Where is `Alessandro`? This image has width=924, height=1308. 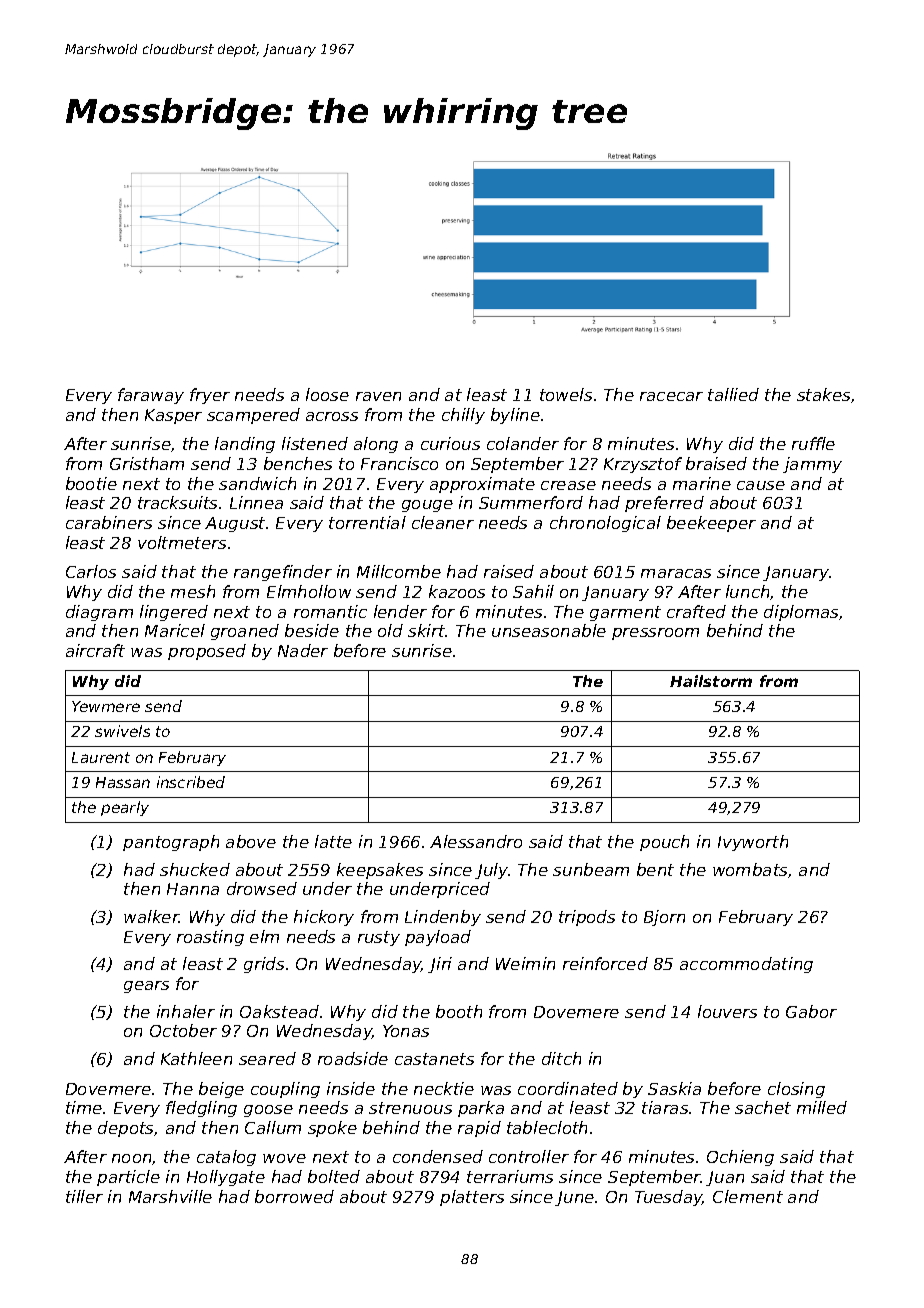 Alessandro is located at coordinates (476, 841).
